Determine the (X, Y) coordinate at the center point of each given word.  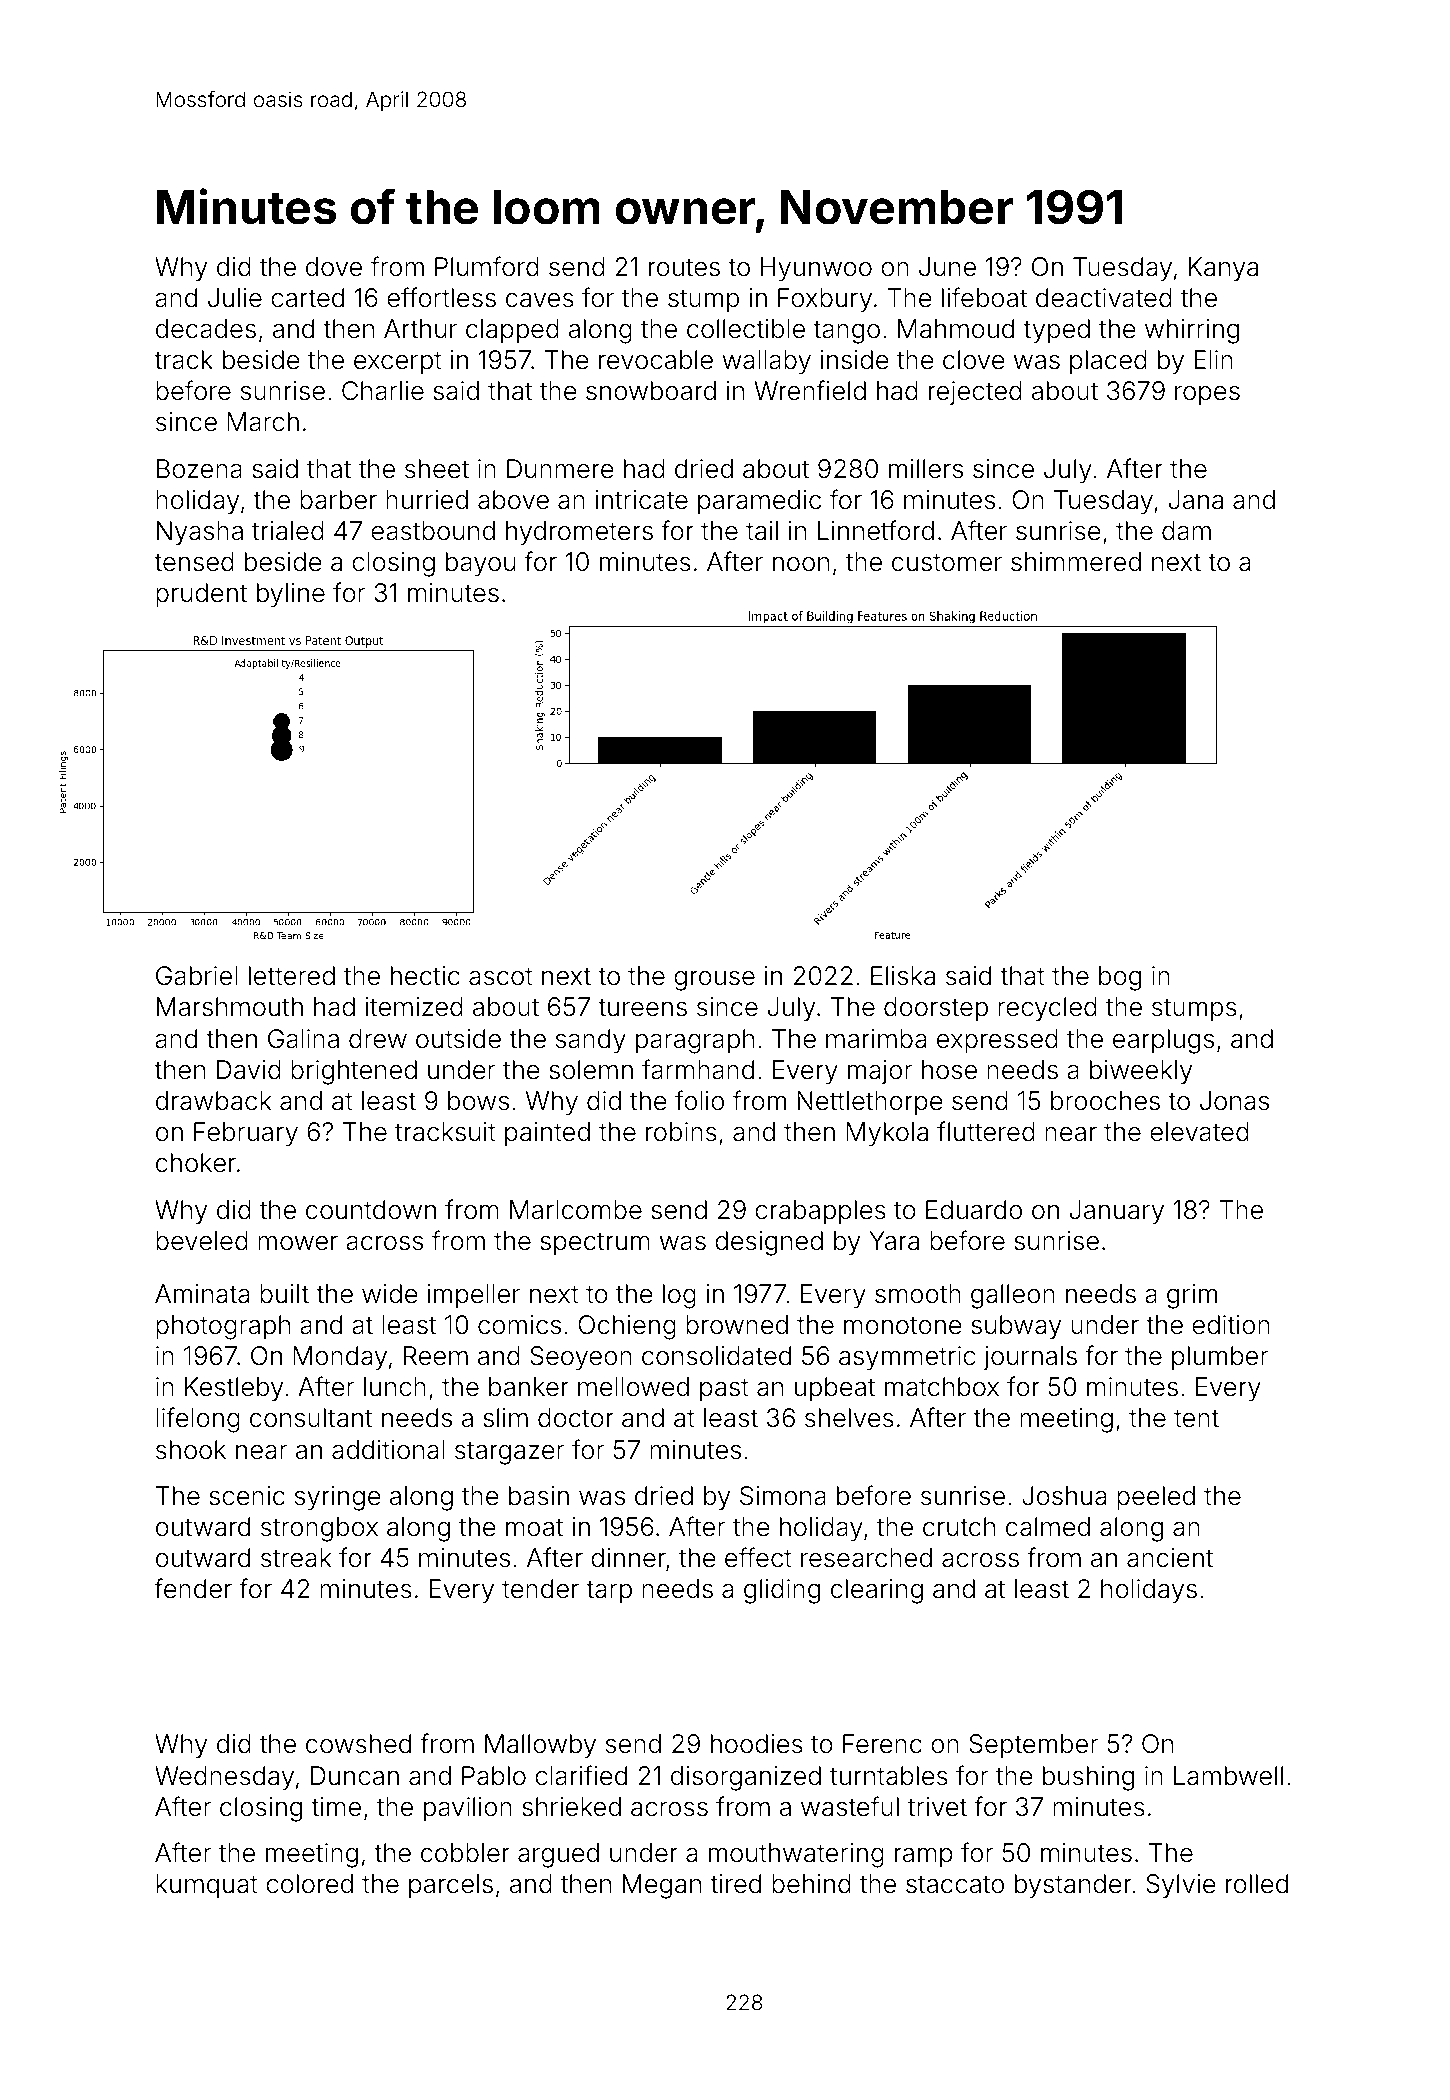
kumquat (207, 1886)
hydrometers (579, 533)
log (679, 1296)
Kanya (1223, 269)
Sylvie (1181, 1886)
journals (1030, 1358)
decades (206, 329)
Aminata (202, 1294)
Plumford (487, 266)
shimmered (1076, 562)
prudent (201, 595)
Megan (662, 1886)
